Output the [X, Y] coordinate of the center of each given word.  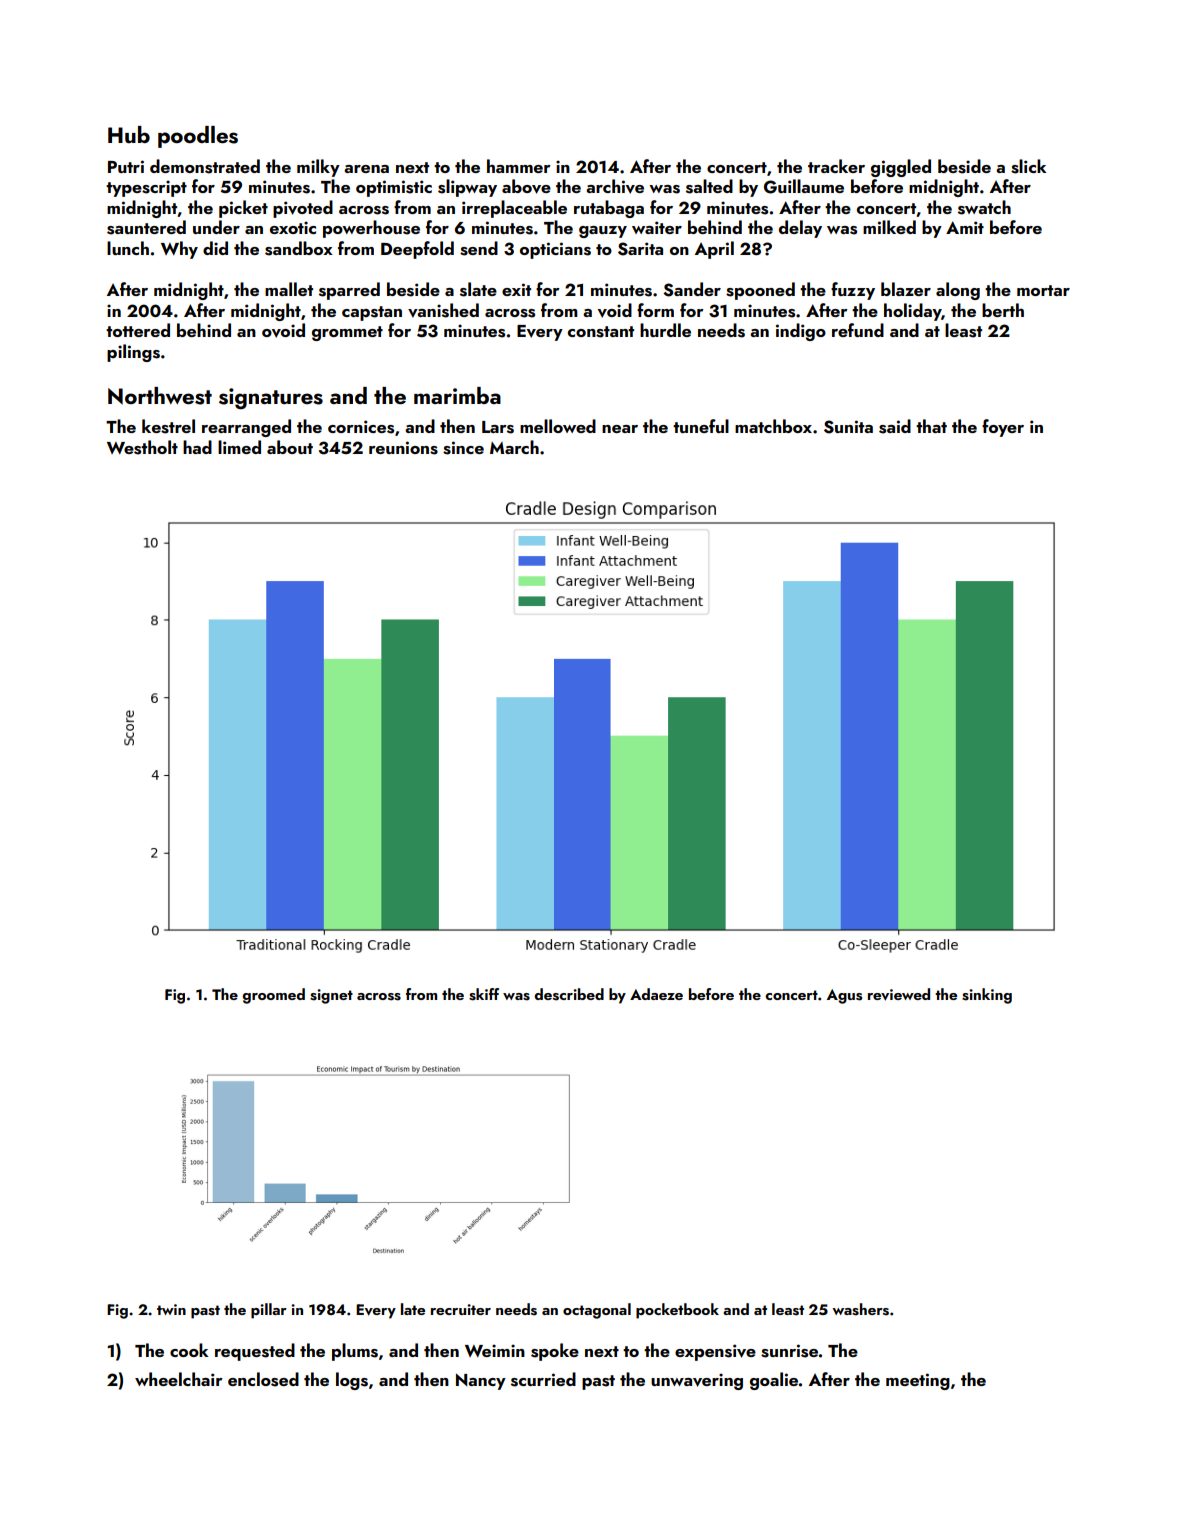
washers [860, 1309]
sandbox [299, 248]
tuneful [701, 426]
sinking [987, 996]
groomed [273, 996]
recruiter [461, 1309]
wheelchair [179, 1379]
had [197, 447]
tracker [836, 166]
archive [615, 186]
